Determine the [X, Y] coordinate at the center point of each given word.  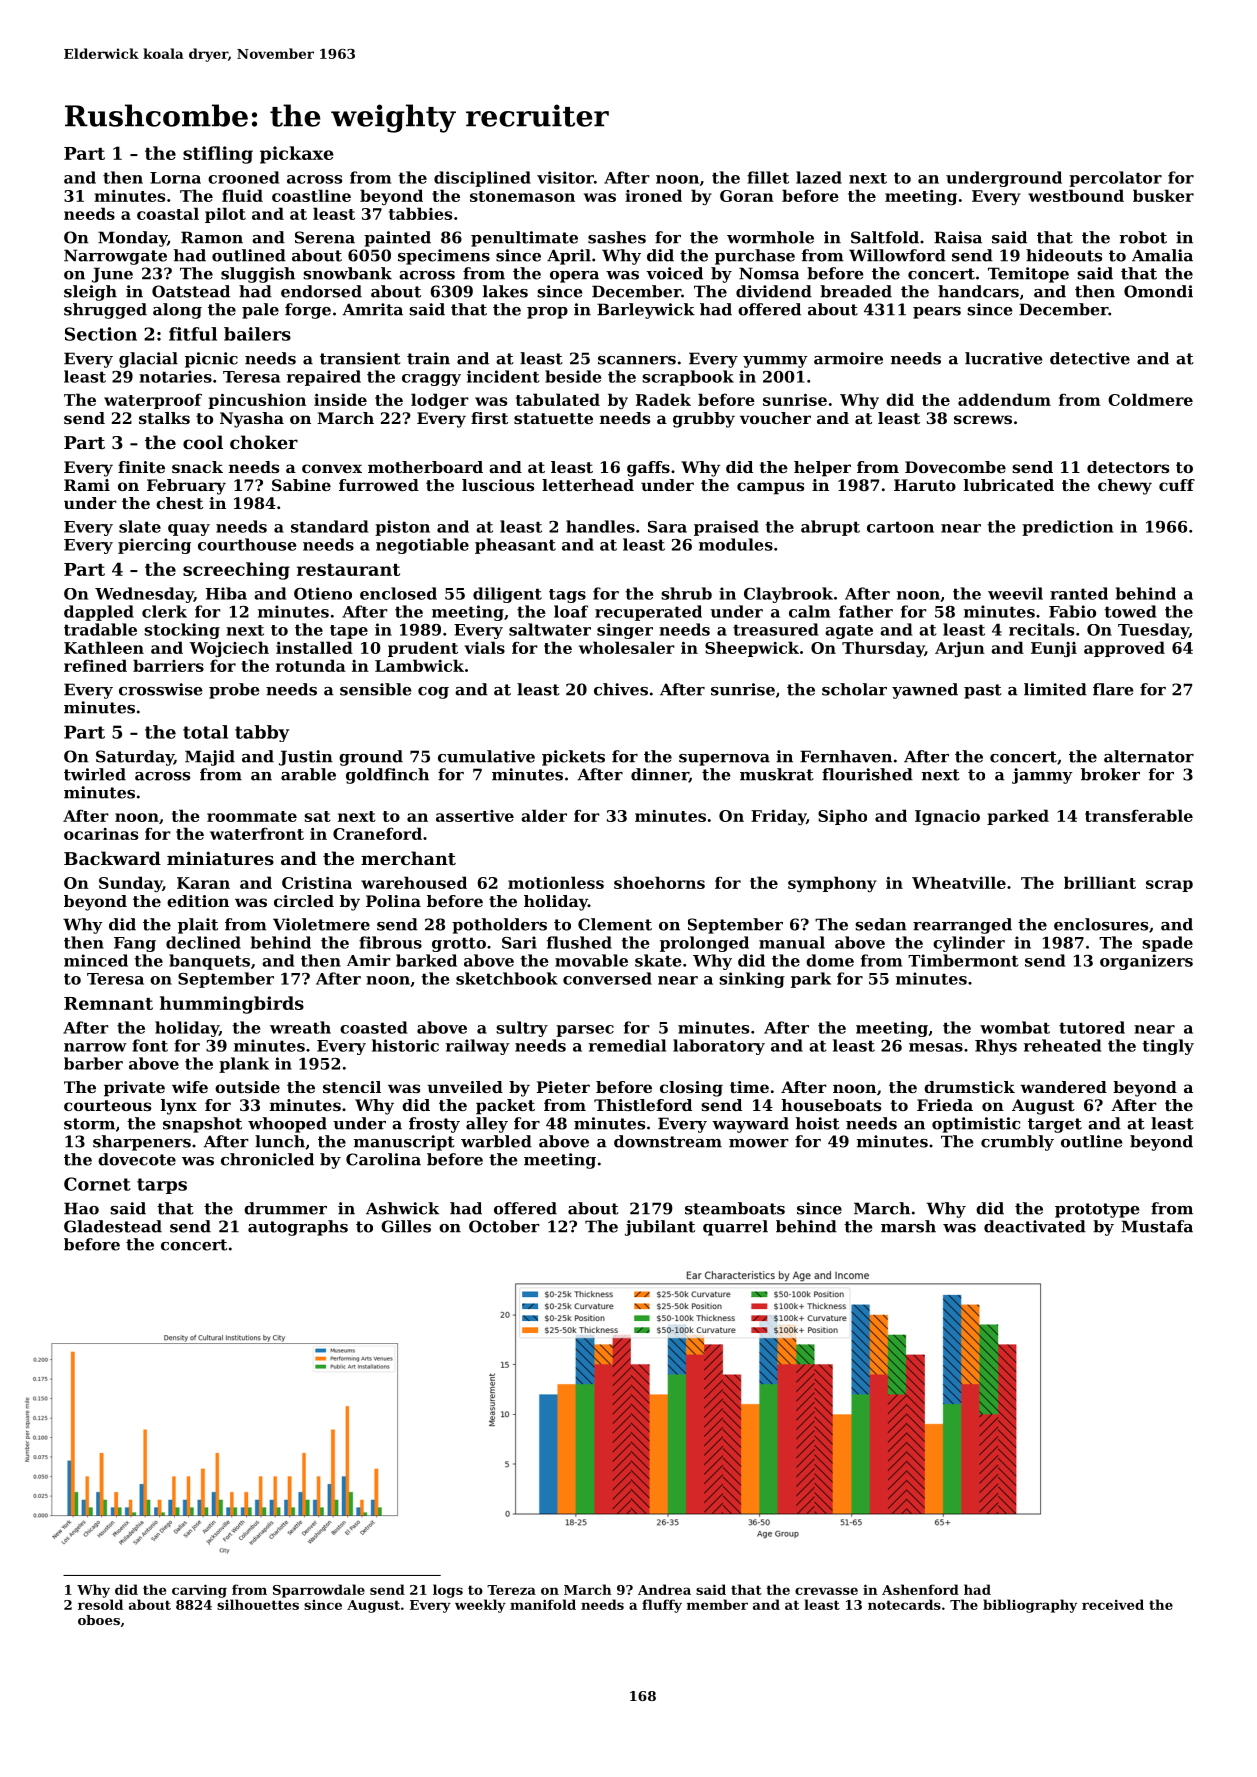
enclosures [1101, 924]
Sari [519, 942]
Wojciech [229, 649]
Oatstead [191, 291]
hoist [818, 1123]
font [150, 1045]
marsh [908, 1226]
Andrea [664, 1589]
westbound [1076, 195]
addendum [1004, 399]
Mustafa [1157, 1226]
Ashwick [402, 1208]
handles [600, 526]
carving [199, 1591]
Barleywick [646, 311]
